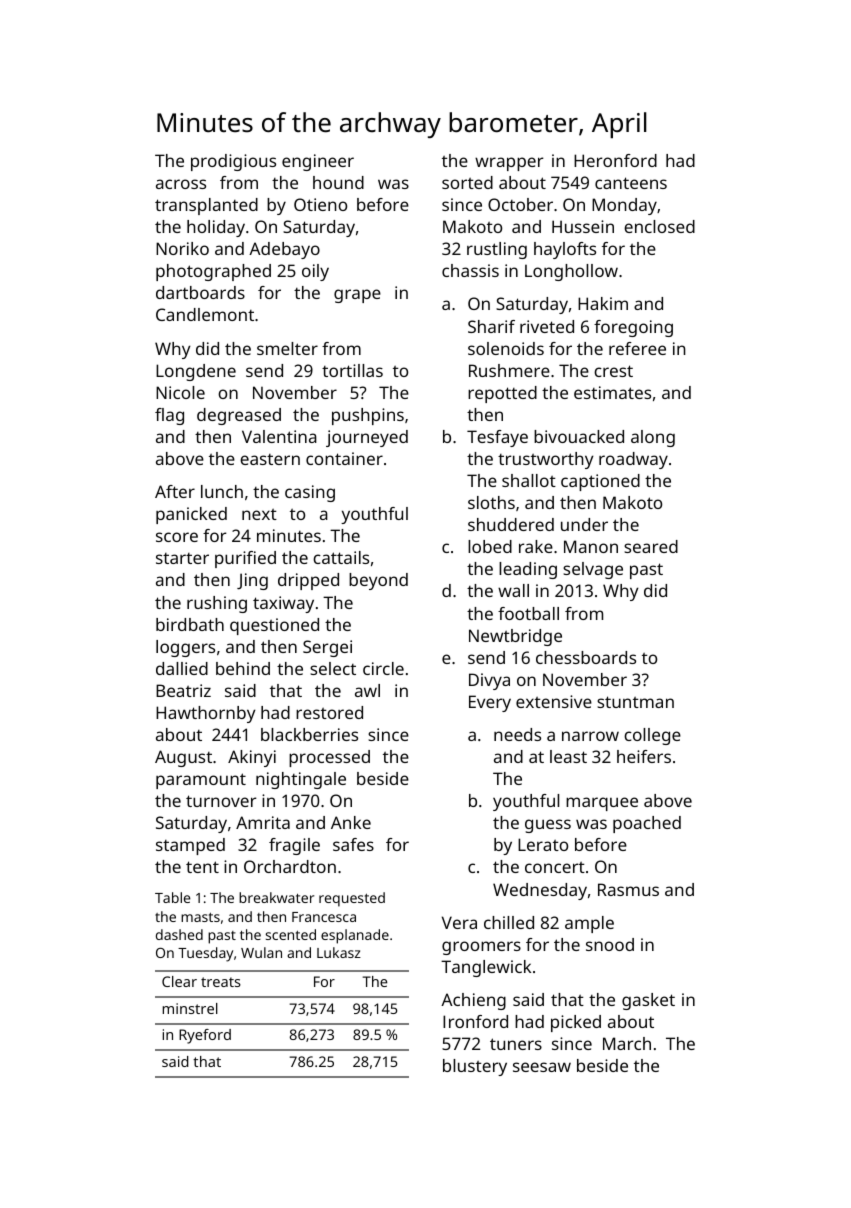  I want to click on engineer, so click(318, 162).
